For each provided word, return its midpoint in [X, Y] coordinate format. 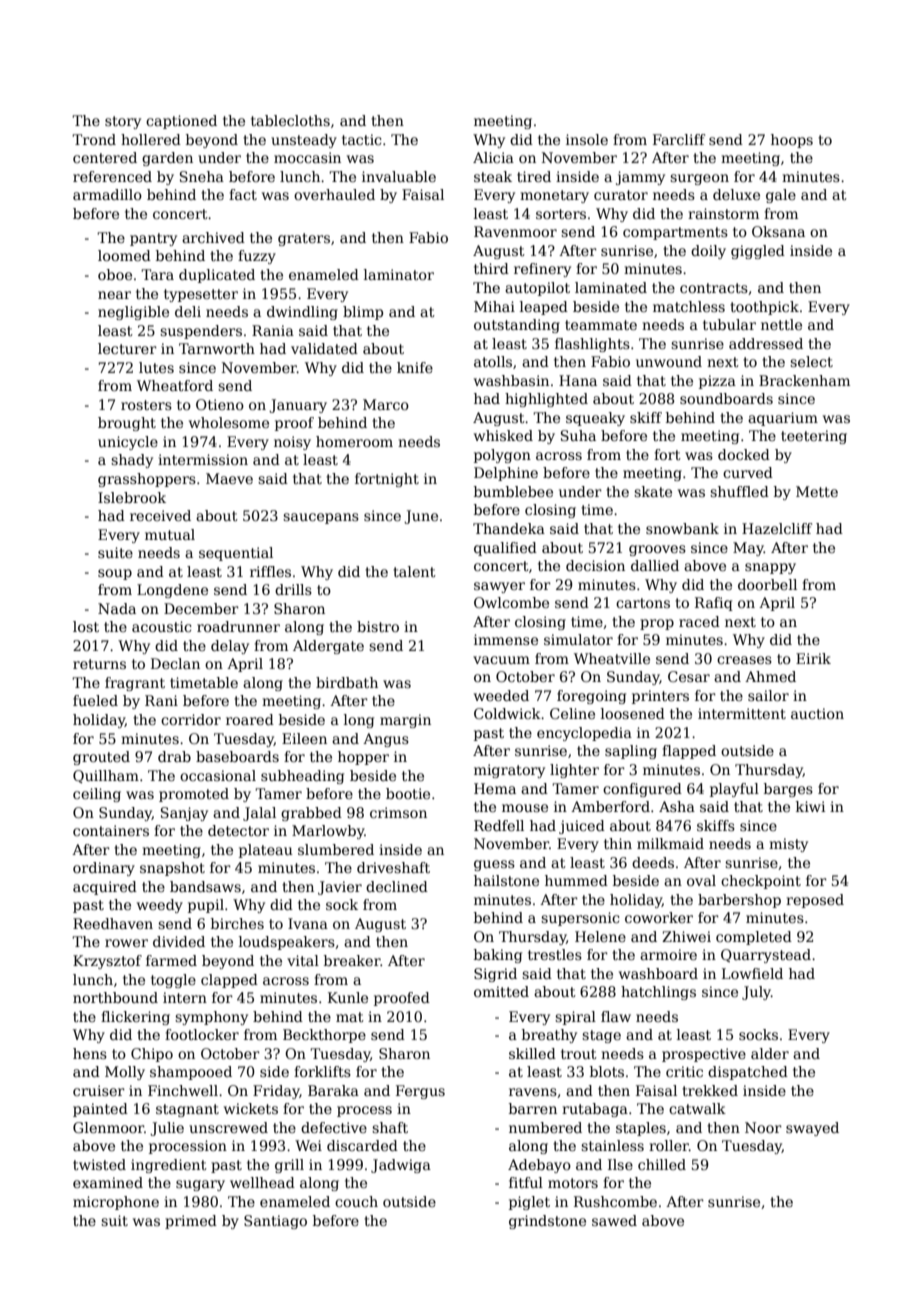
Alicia [493, 157]
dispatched [748, 1073]
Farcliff [679, 139]
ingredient [169, 1166]
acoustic [161, 626]
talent [414, 571]
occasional [218, 775]
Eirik [813, 658]
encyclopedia [584, 734]
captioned [181, 122]
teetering [814, 437]
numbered [545, 1127]
